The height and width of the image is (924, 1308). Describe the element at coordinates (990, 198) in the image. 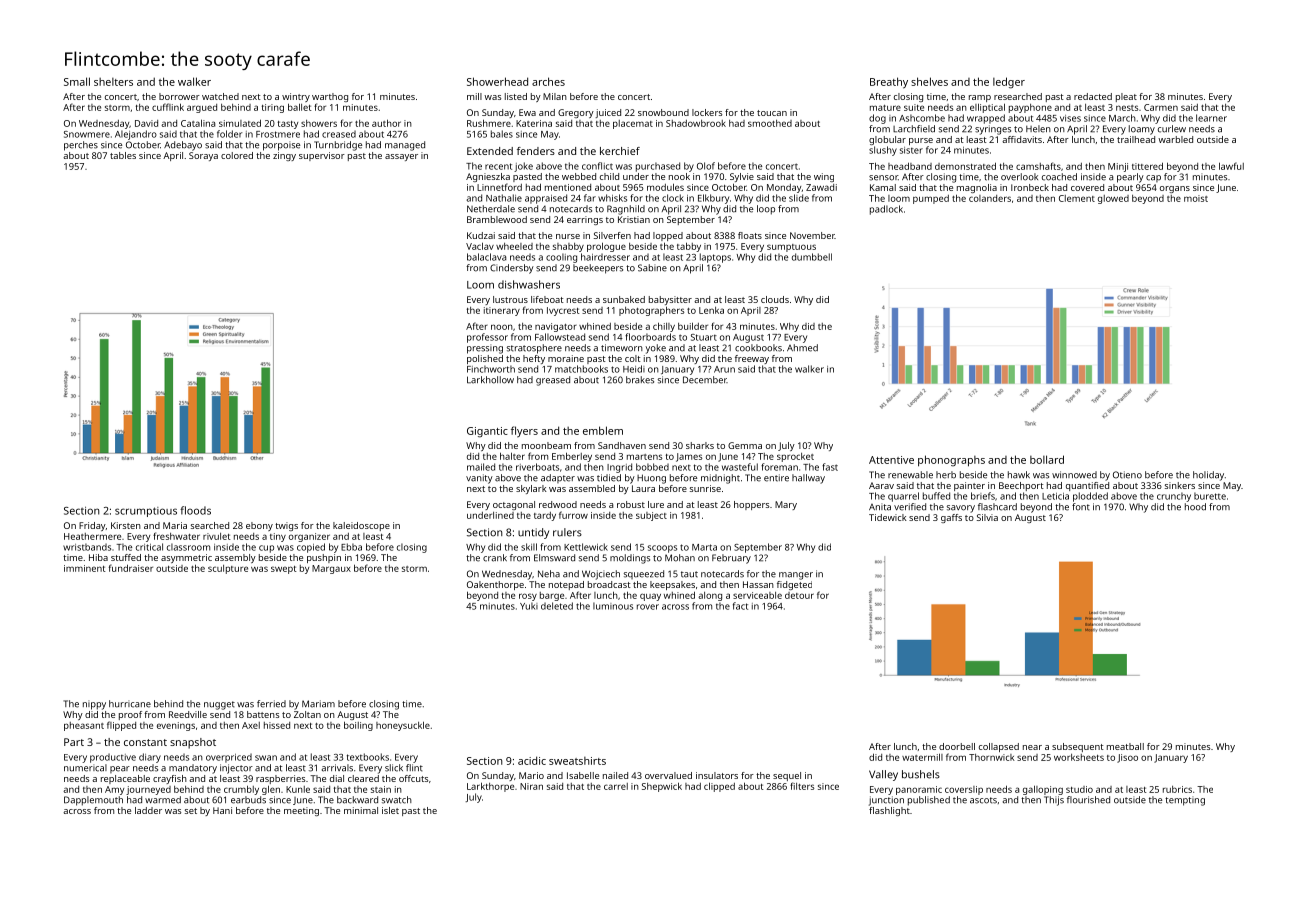

I see `colanders` at that location.
